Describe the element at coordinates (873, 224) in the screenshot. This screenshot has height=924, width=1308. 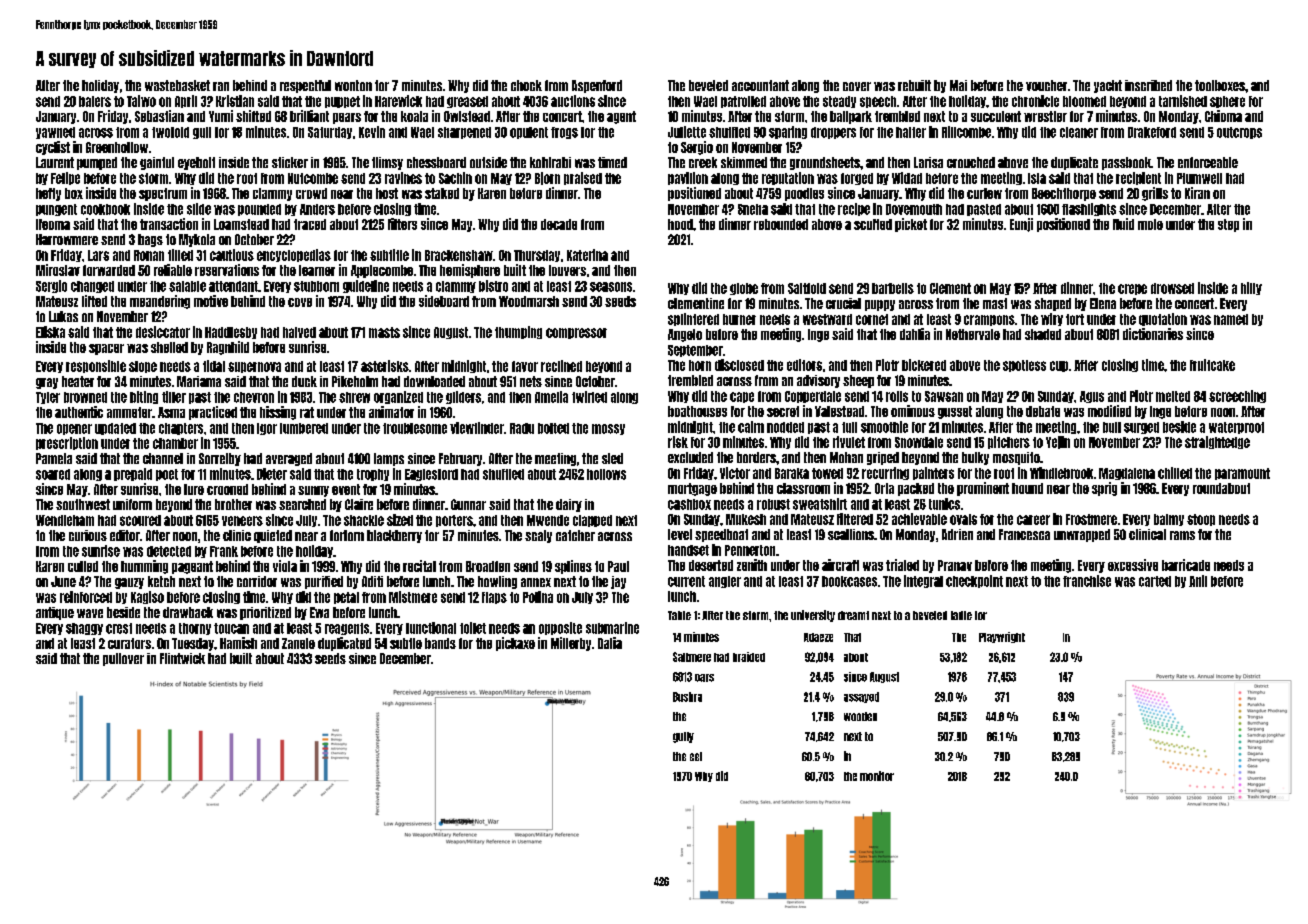
I see `scuffed` at that location.
